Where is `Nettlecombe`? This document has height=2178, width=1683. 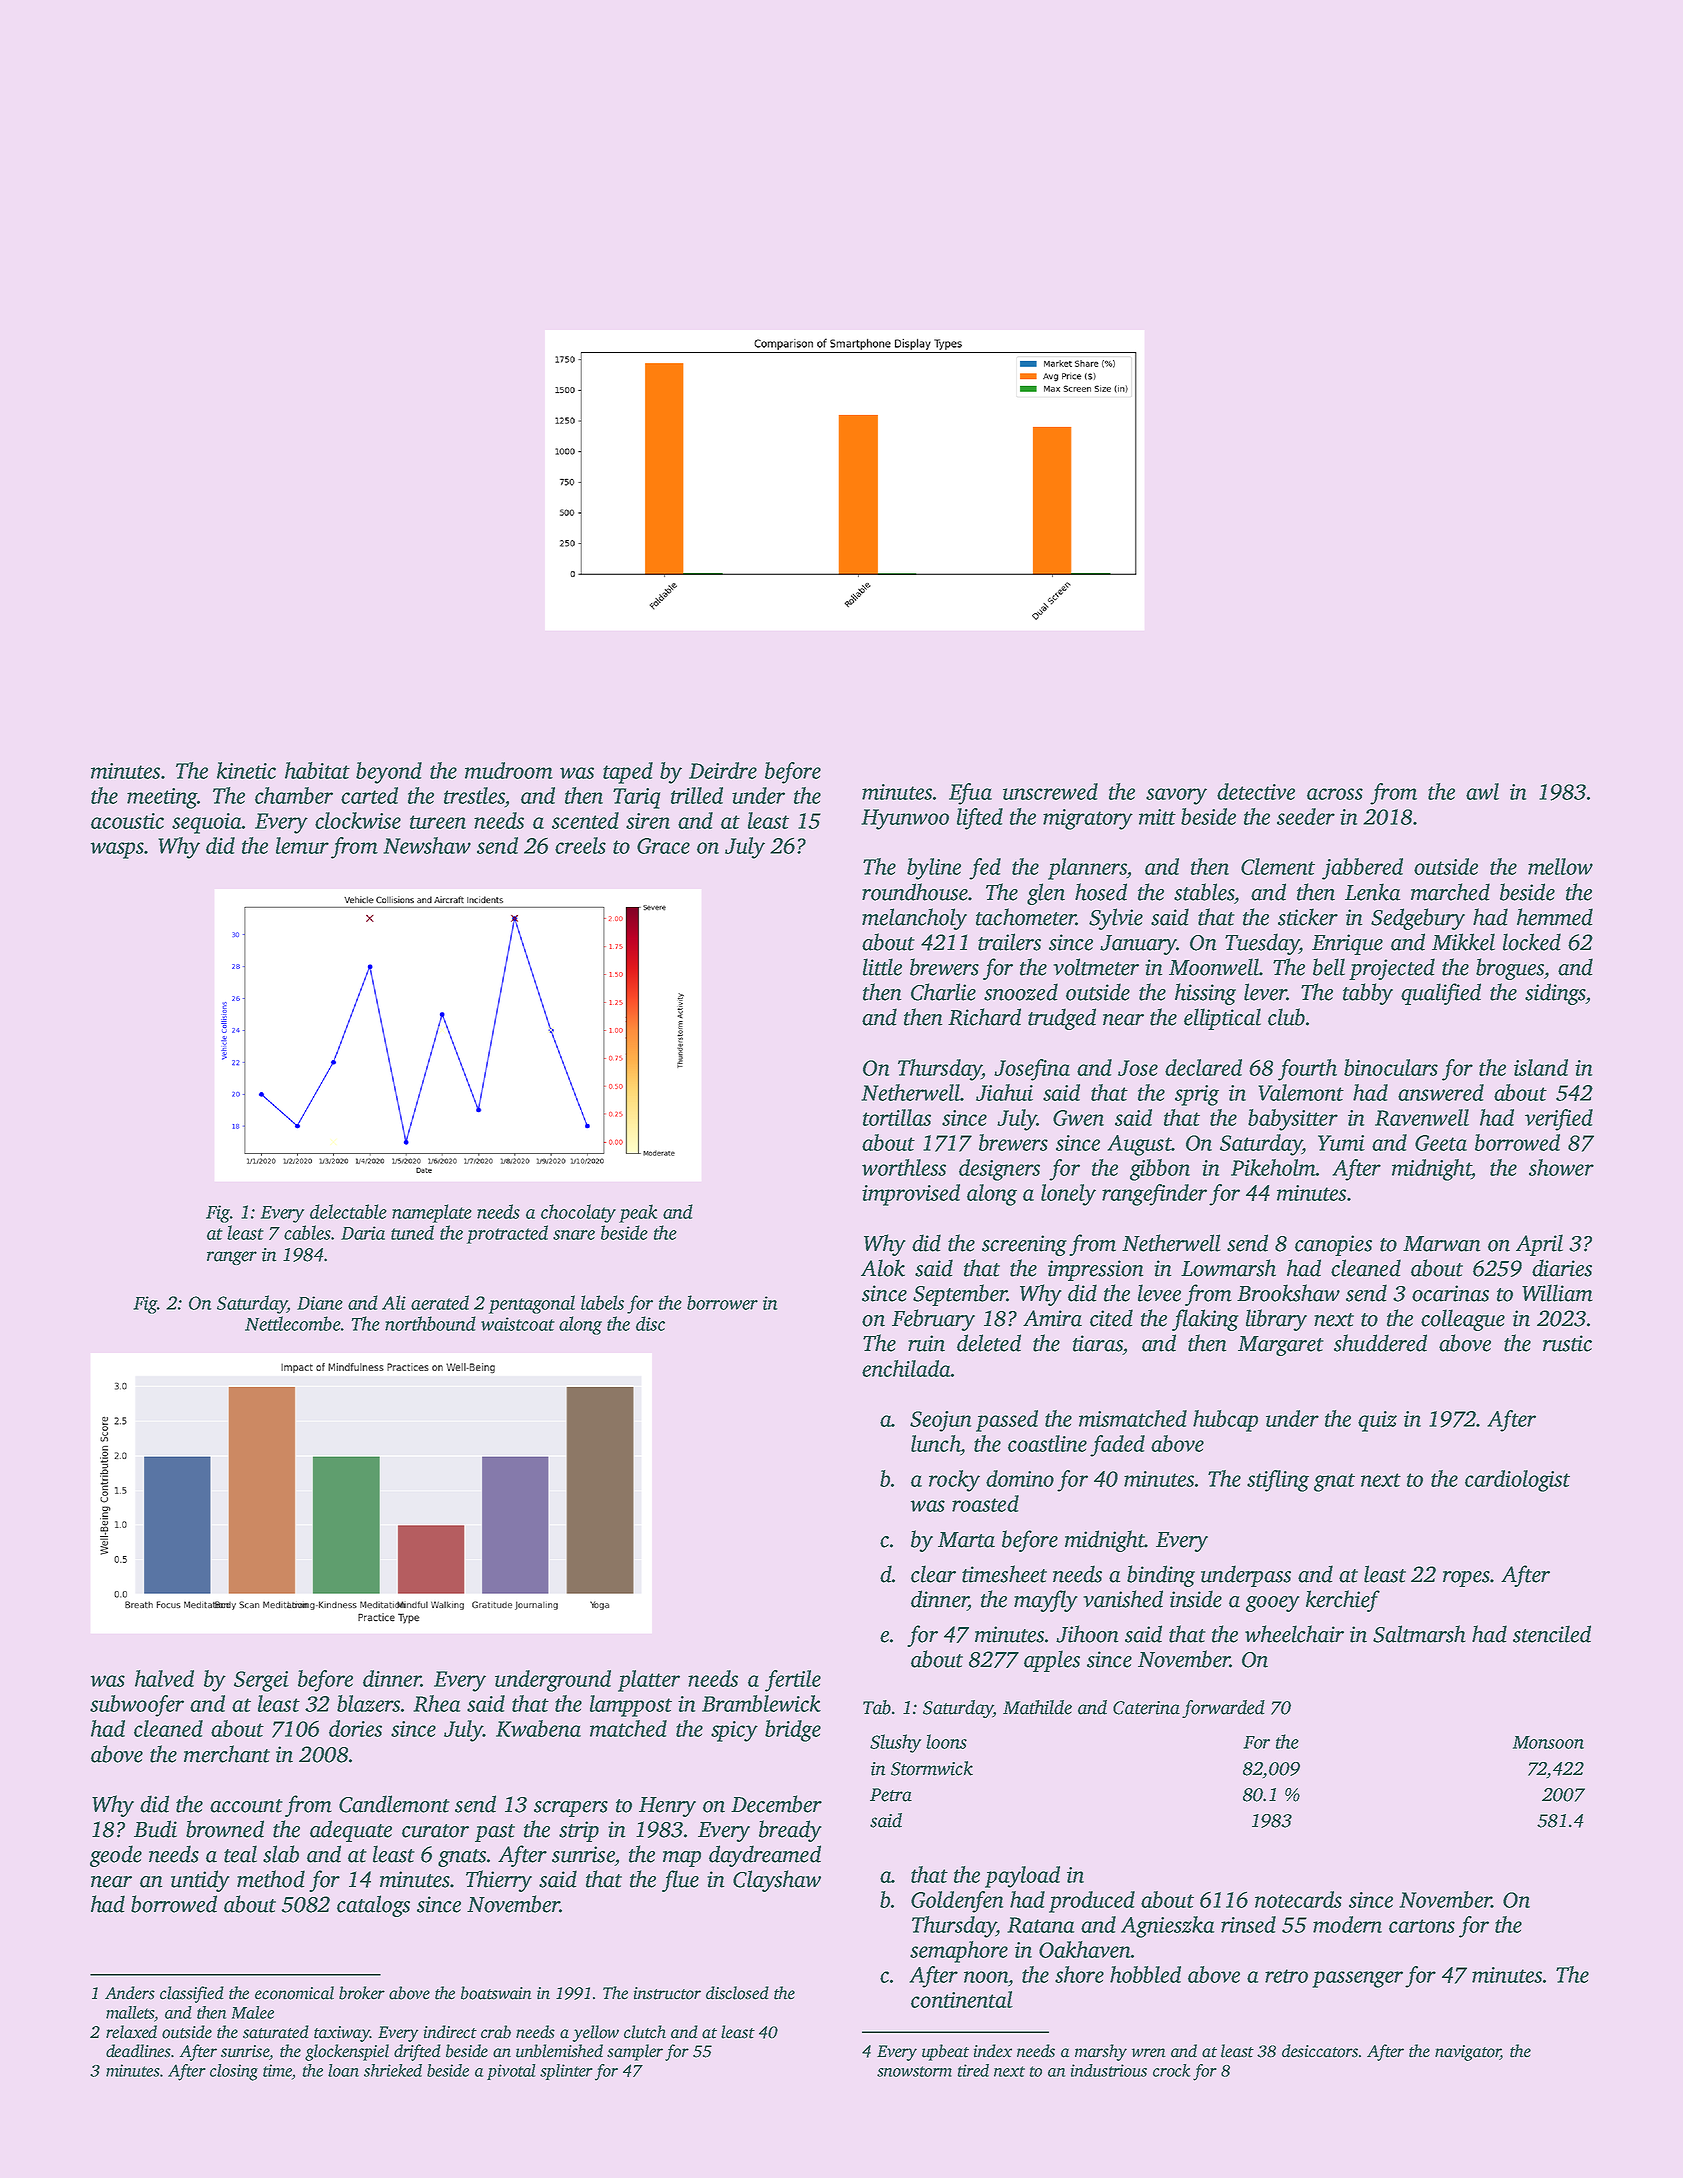
Nettlecombe is located at coordinates (293, 1323).
